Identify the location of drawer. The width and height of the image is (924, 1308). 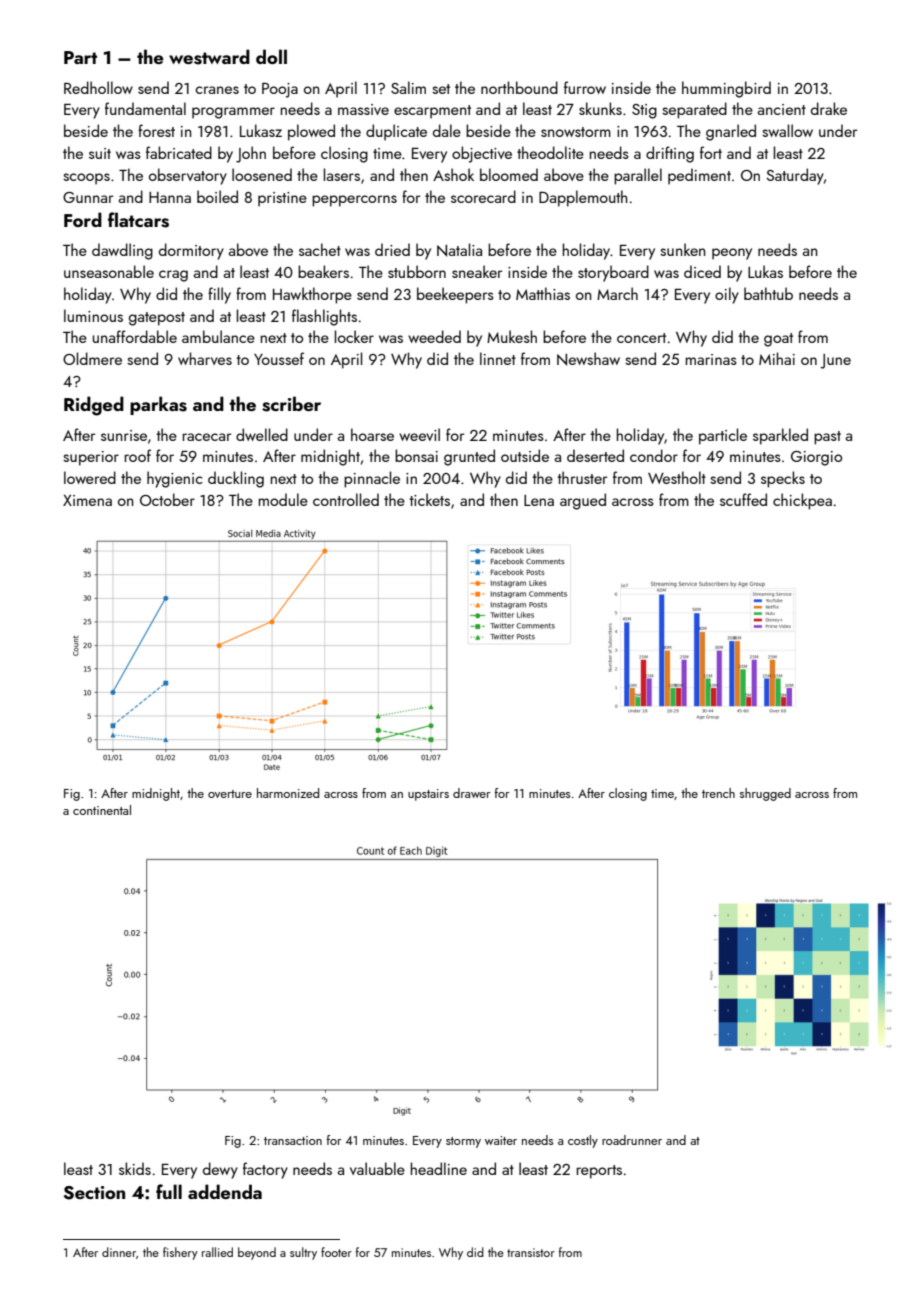
(471, 793).
